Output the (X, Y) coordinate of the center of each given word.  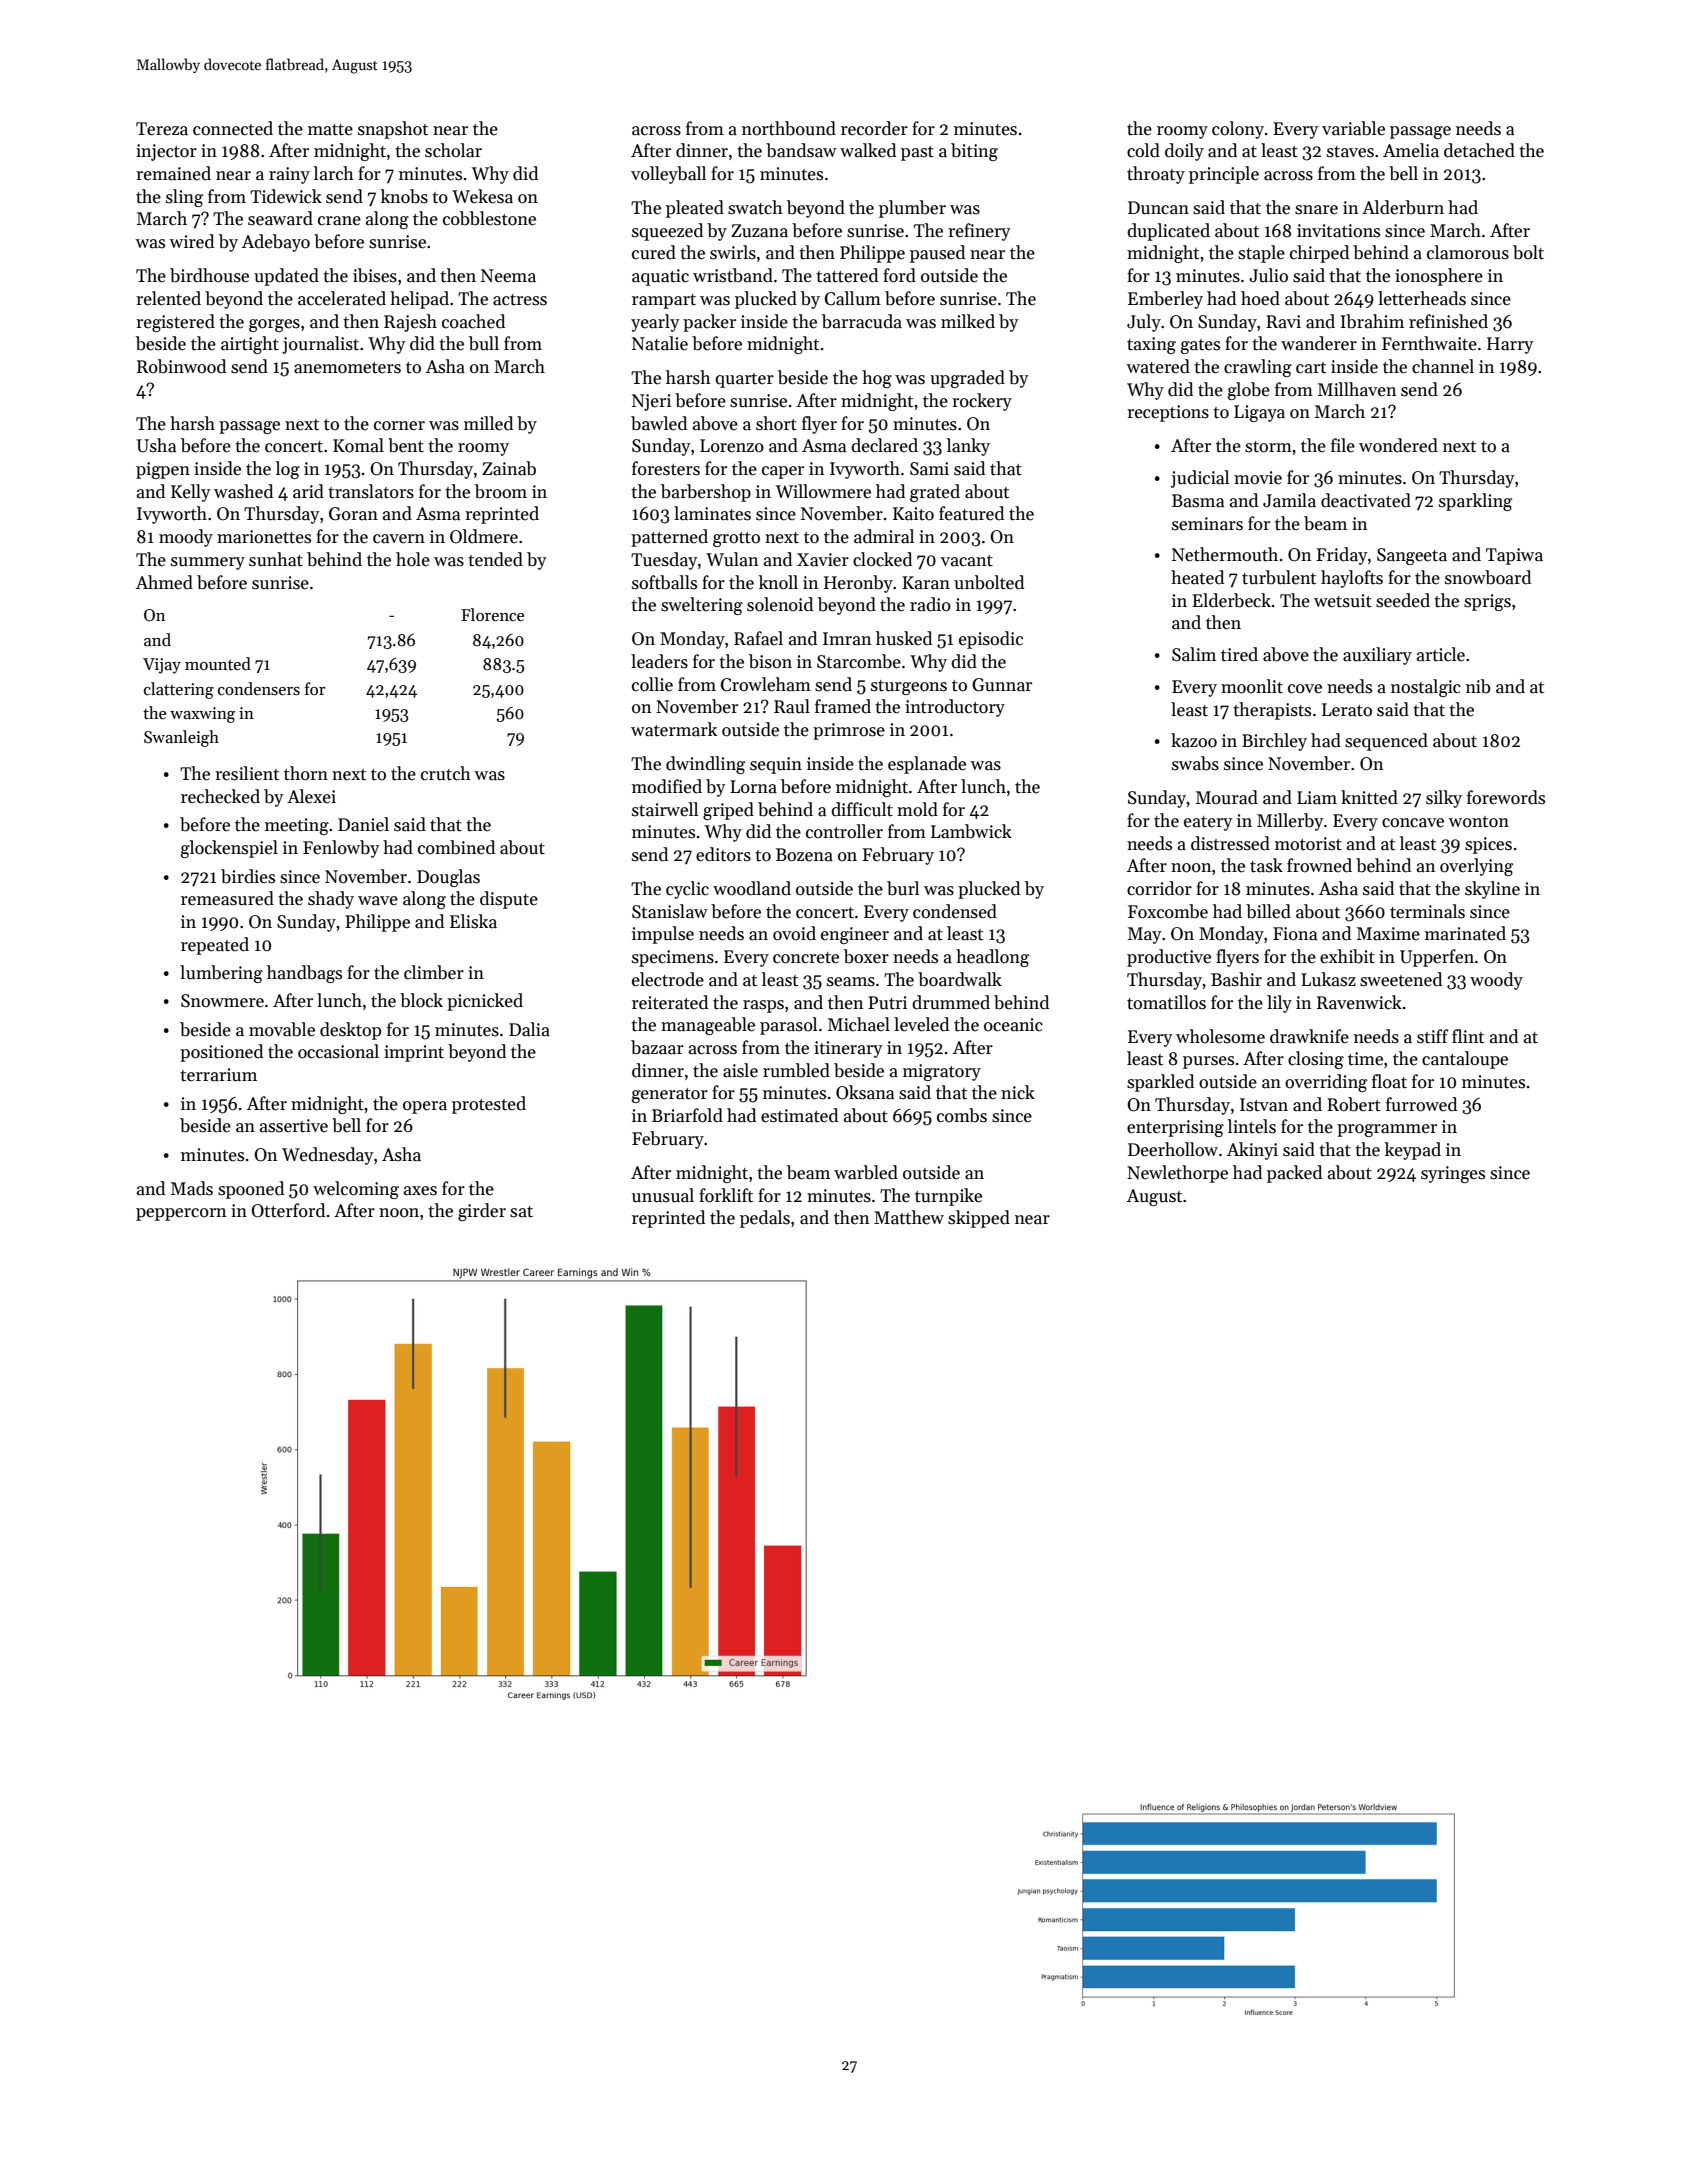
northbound (789, 128)
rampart (664, 301)
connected (233, 128)
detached (1479, 150)
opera (425, 1107)
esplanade (927, 765)
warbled (866, 1172)
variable (1353, 128)
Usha (156, 445)
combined (456, 847)
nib (1478, 686)
